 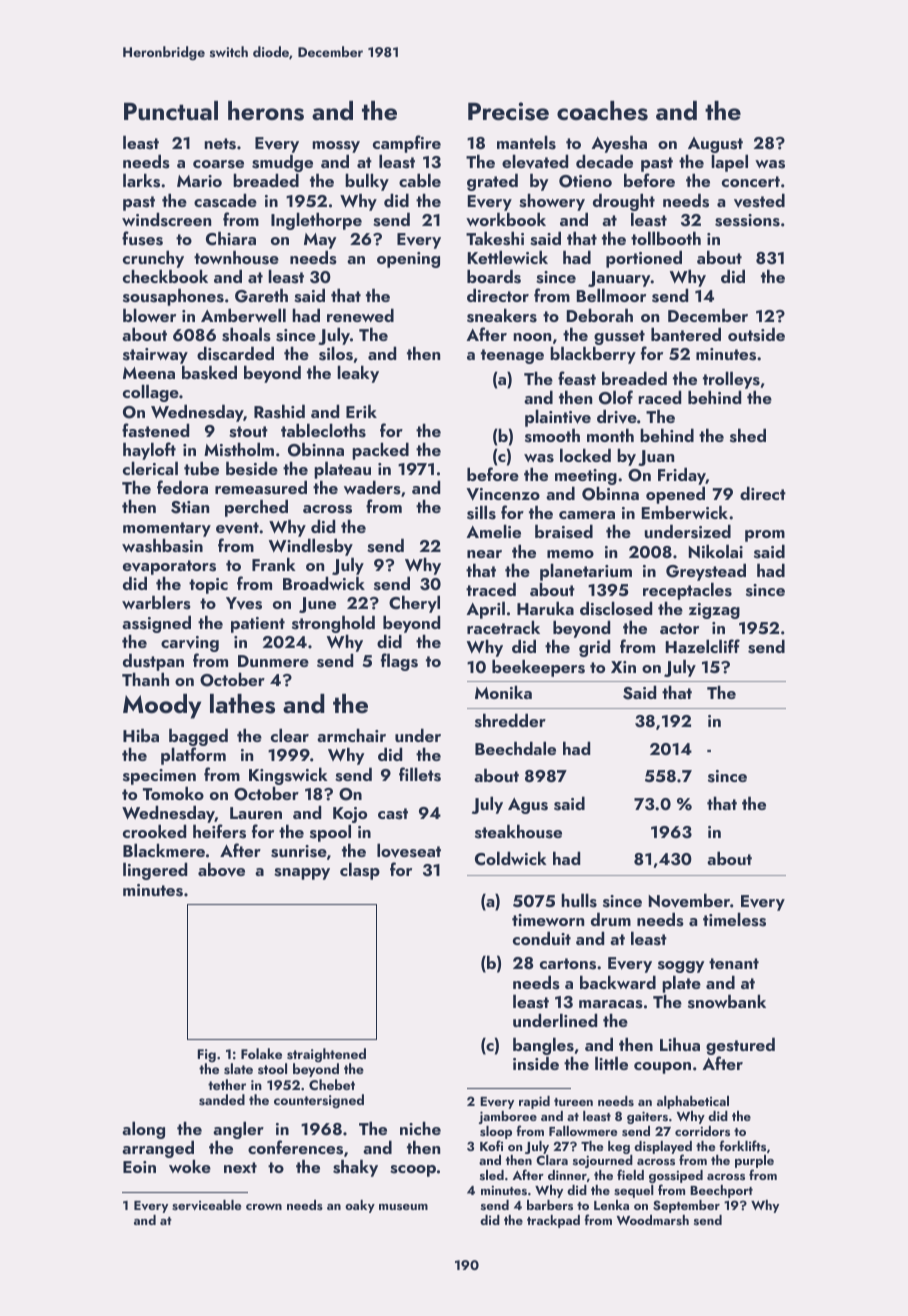 I want to click on inside, so click(x=536, y=1063).
